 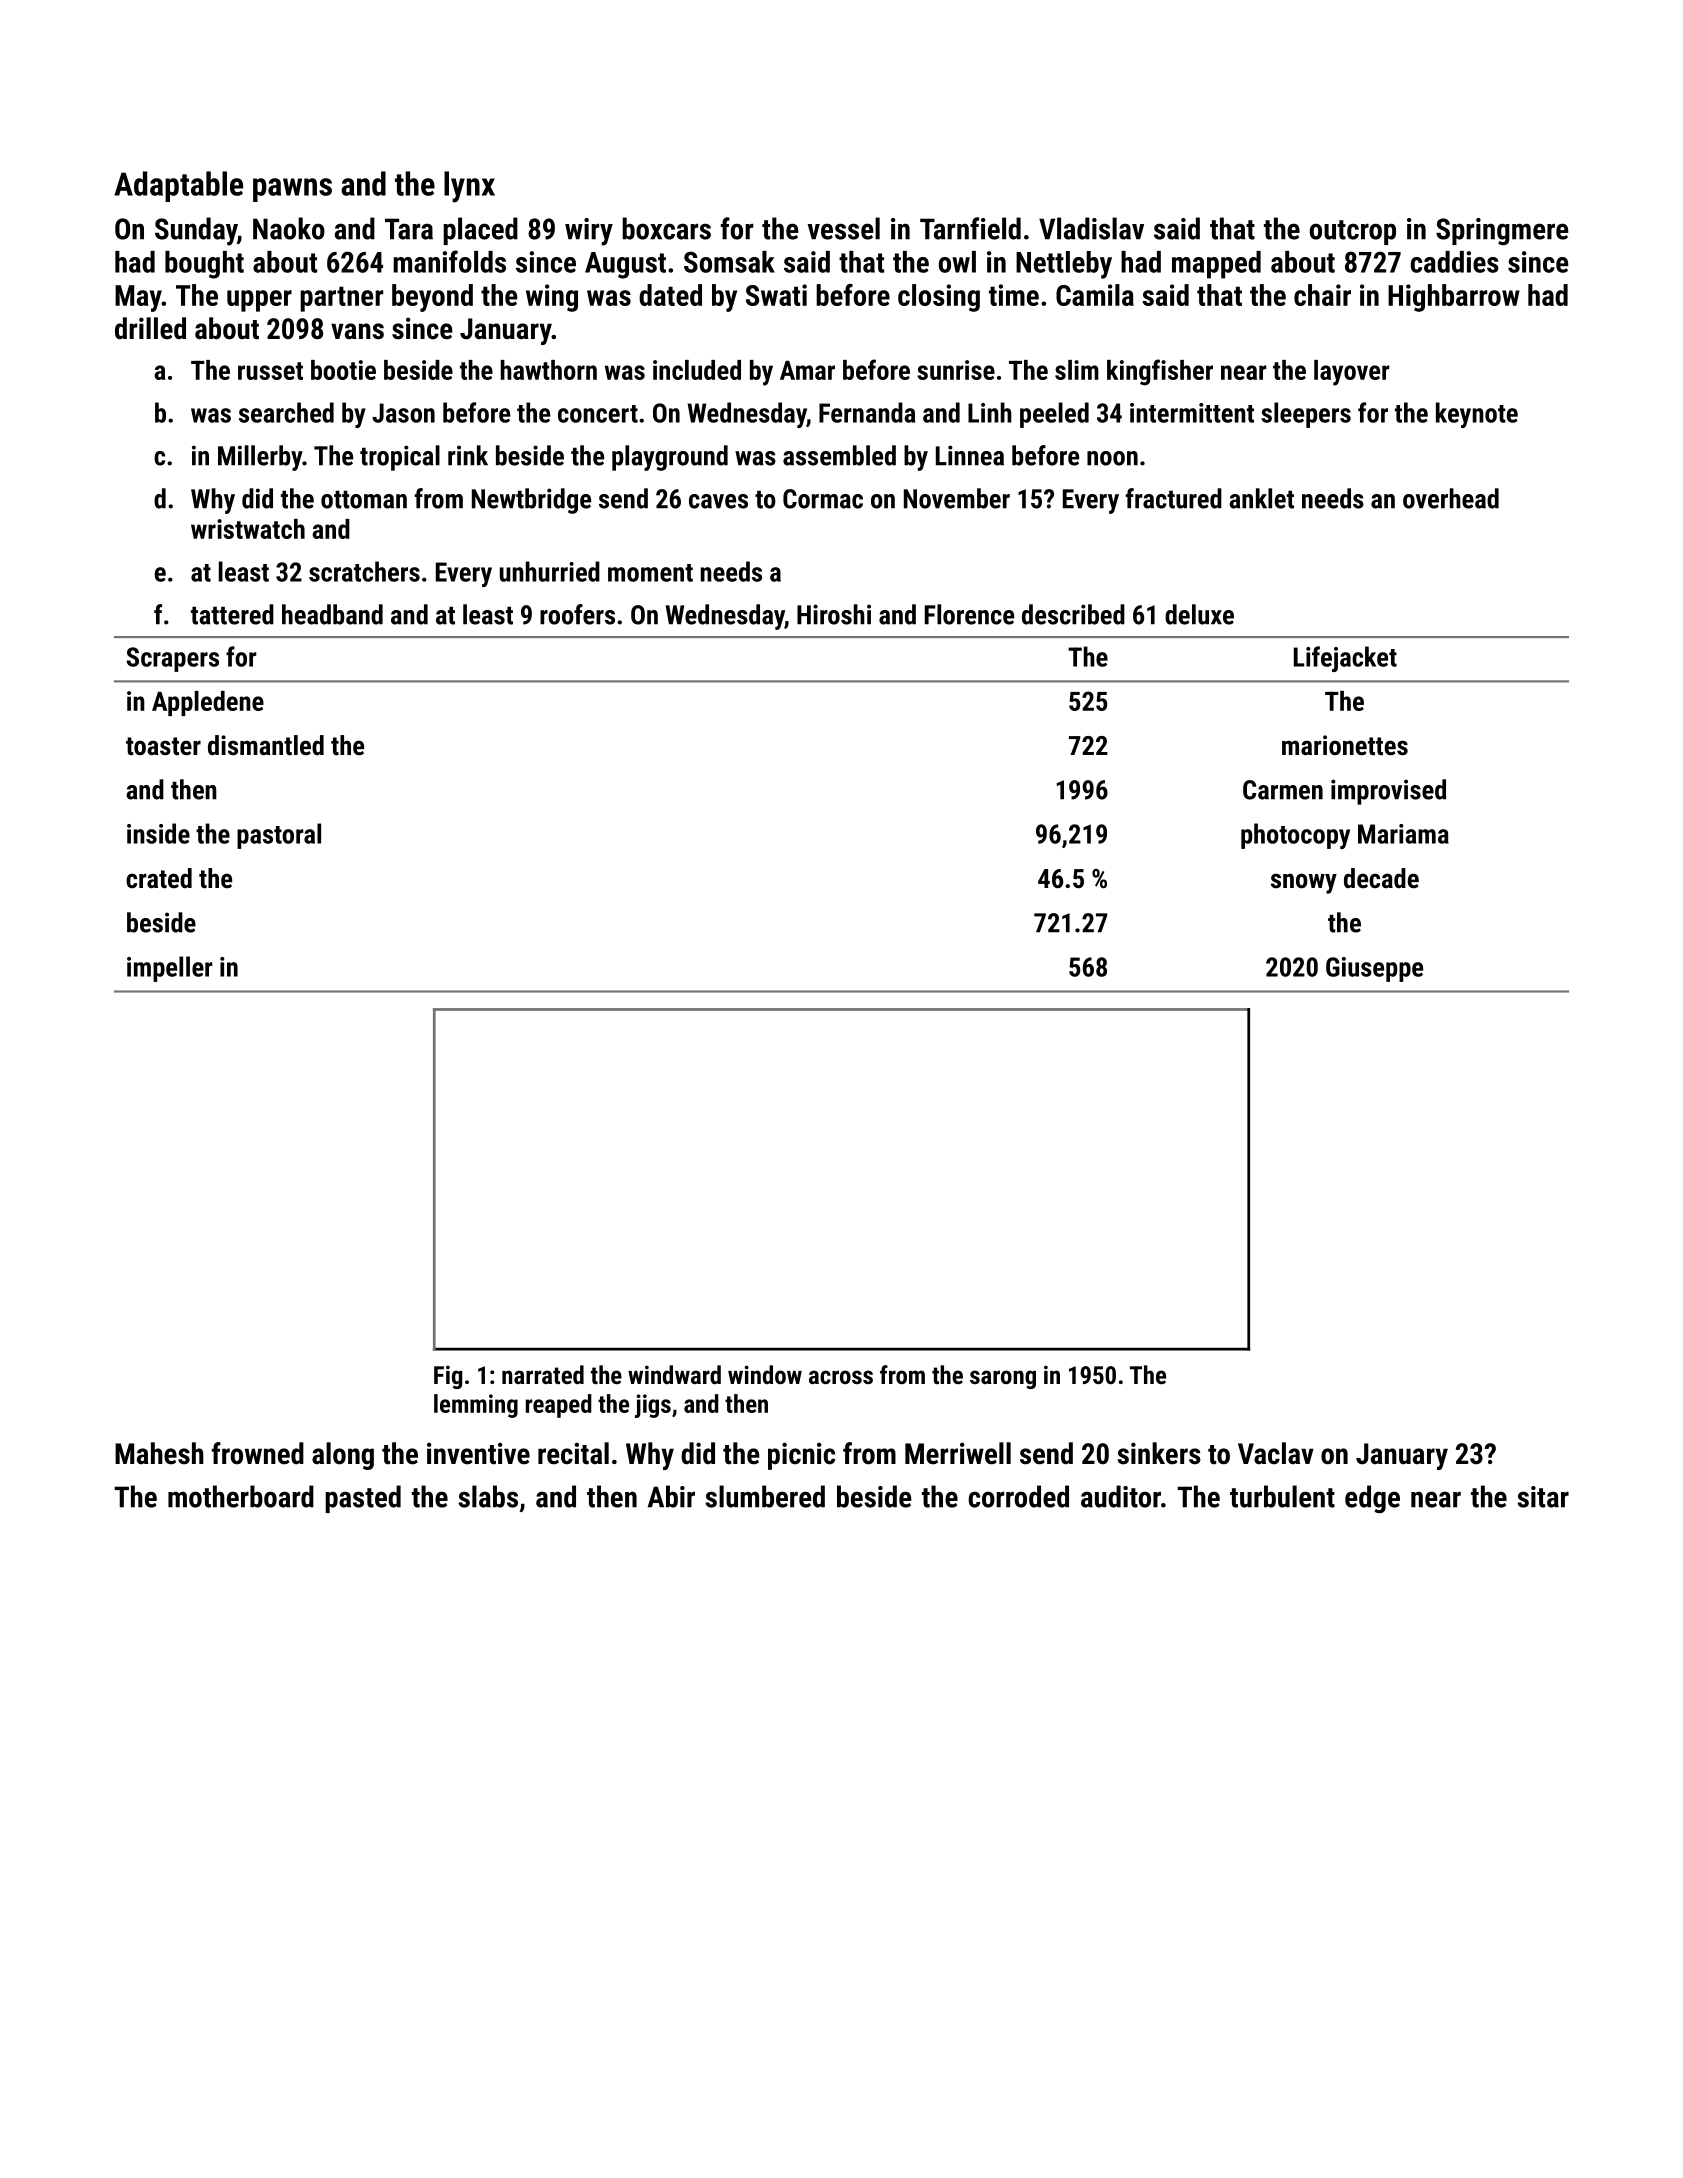 What do you see at coordinates (1451, 498) in the screenshot?
I see `overhead` at bounding box center [1451, 498].
